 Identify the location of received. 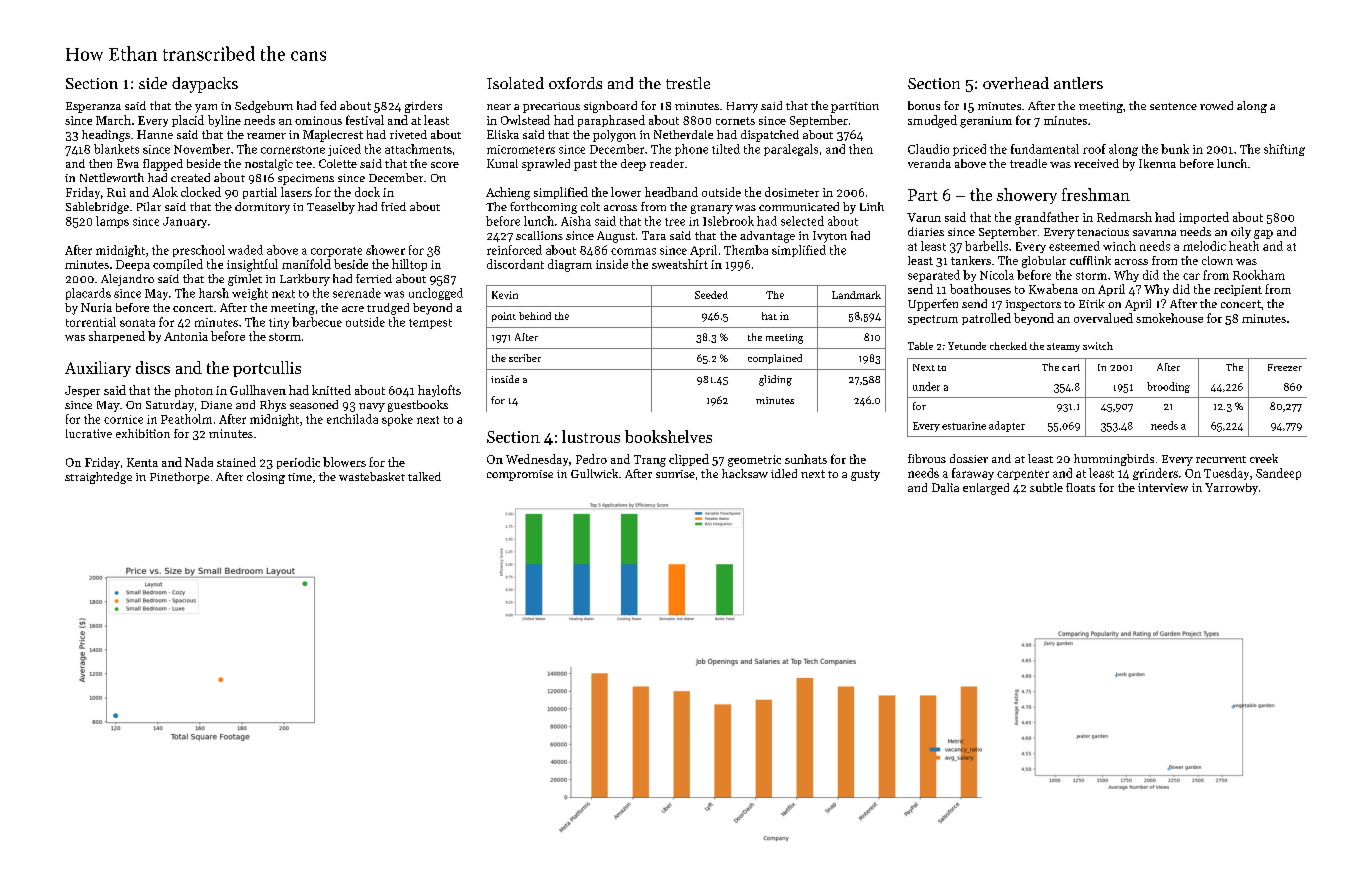
(1096, 163).
